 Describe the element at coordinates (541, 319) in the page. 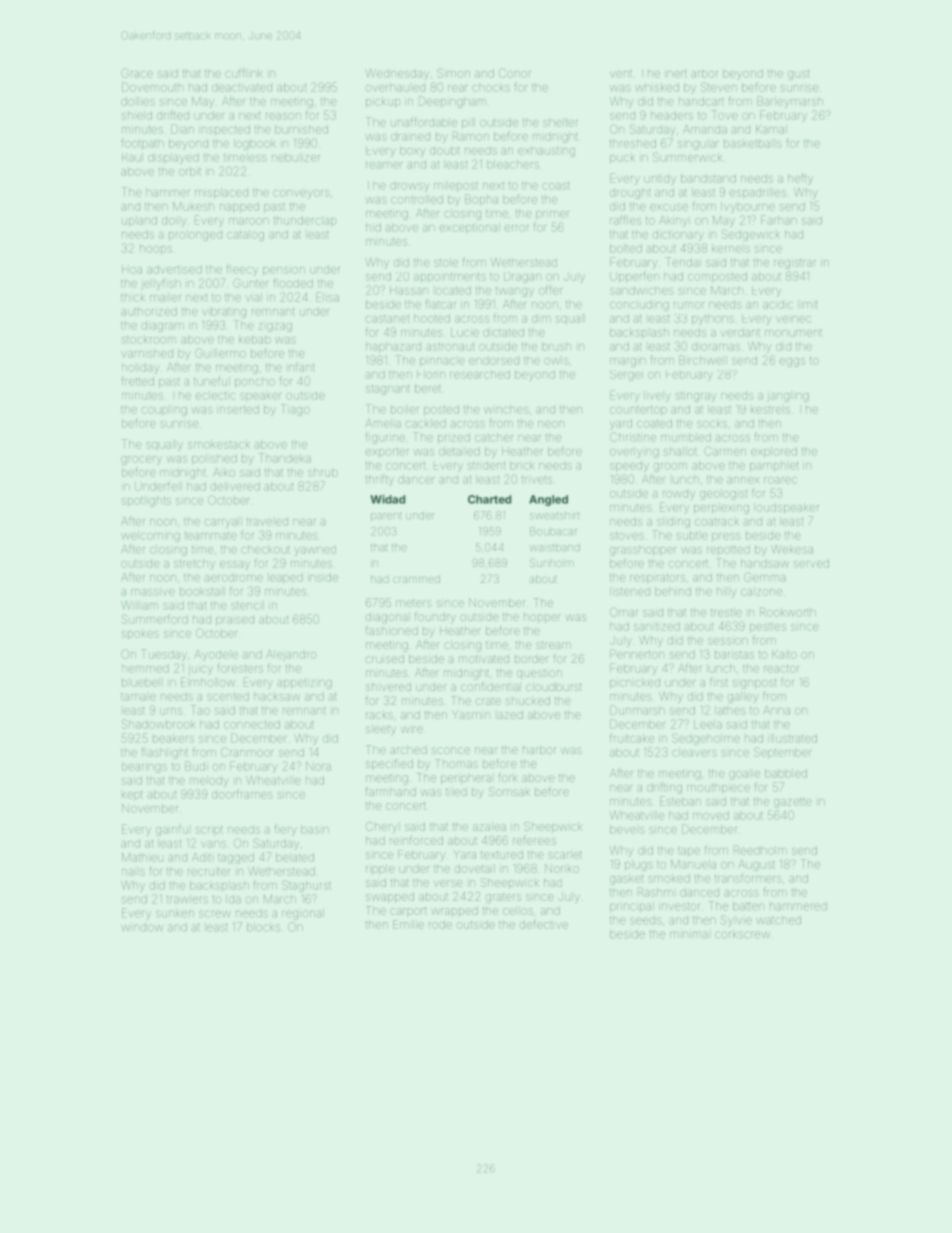

I see `dim` at that location.
